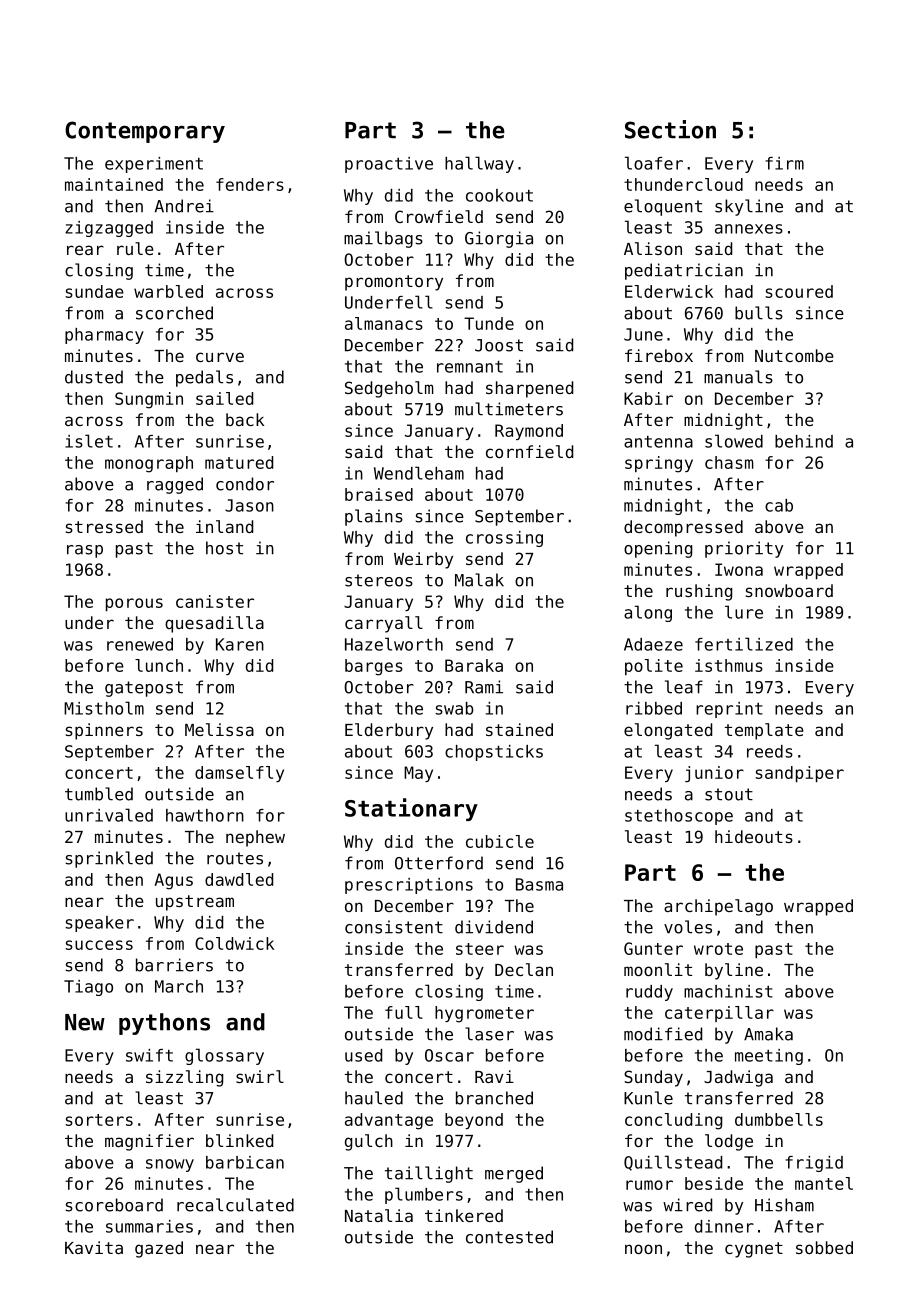 Image resolution: width=924 pixels, height=1308 pixels. Describe the element at coordinates (524, 969) in the document. I see `Declan` at that location.
